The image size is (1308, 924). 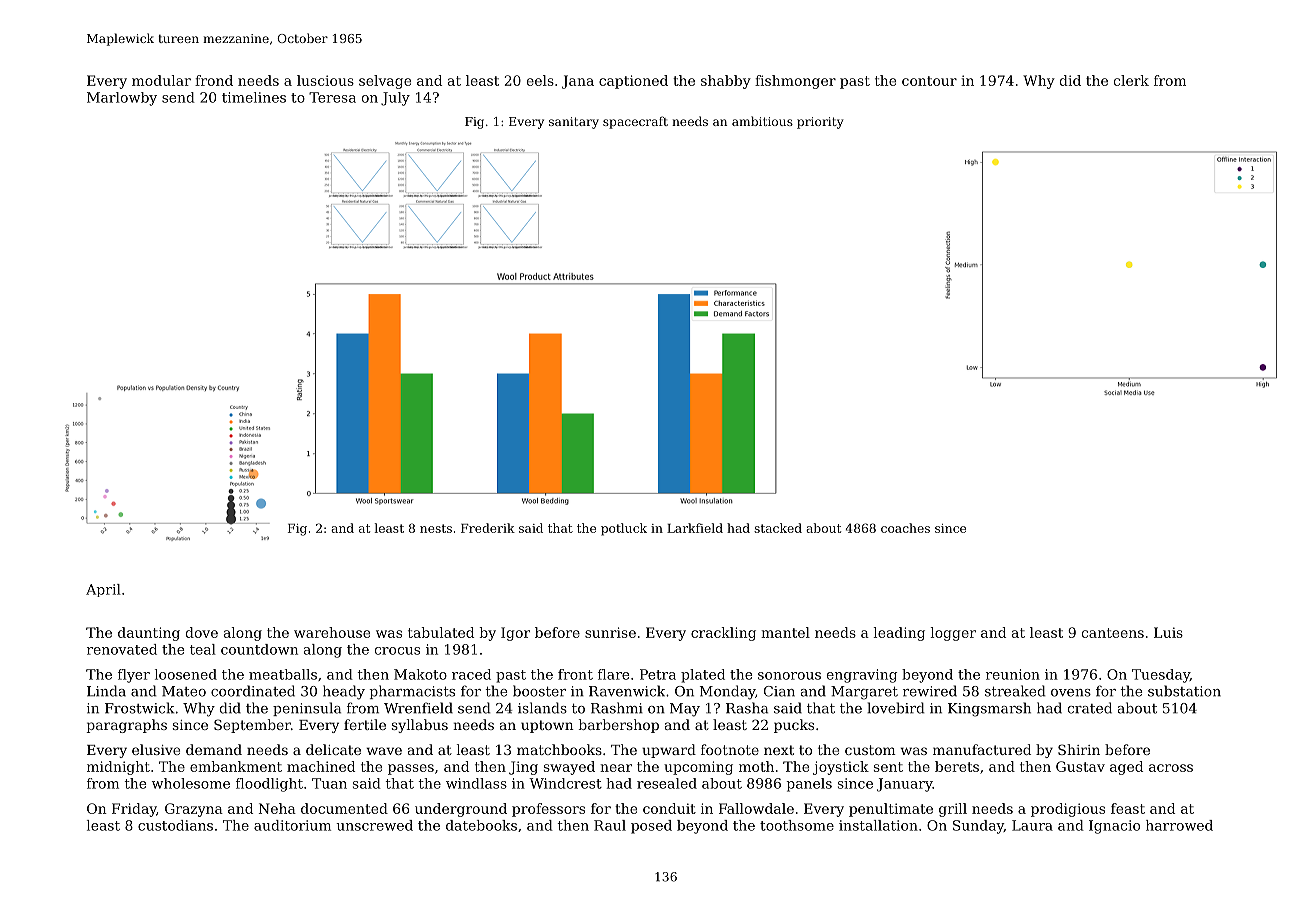 I want to click on peninsula, so click(x=307, y=709).
